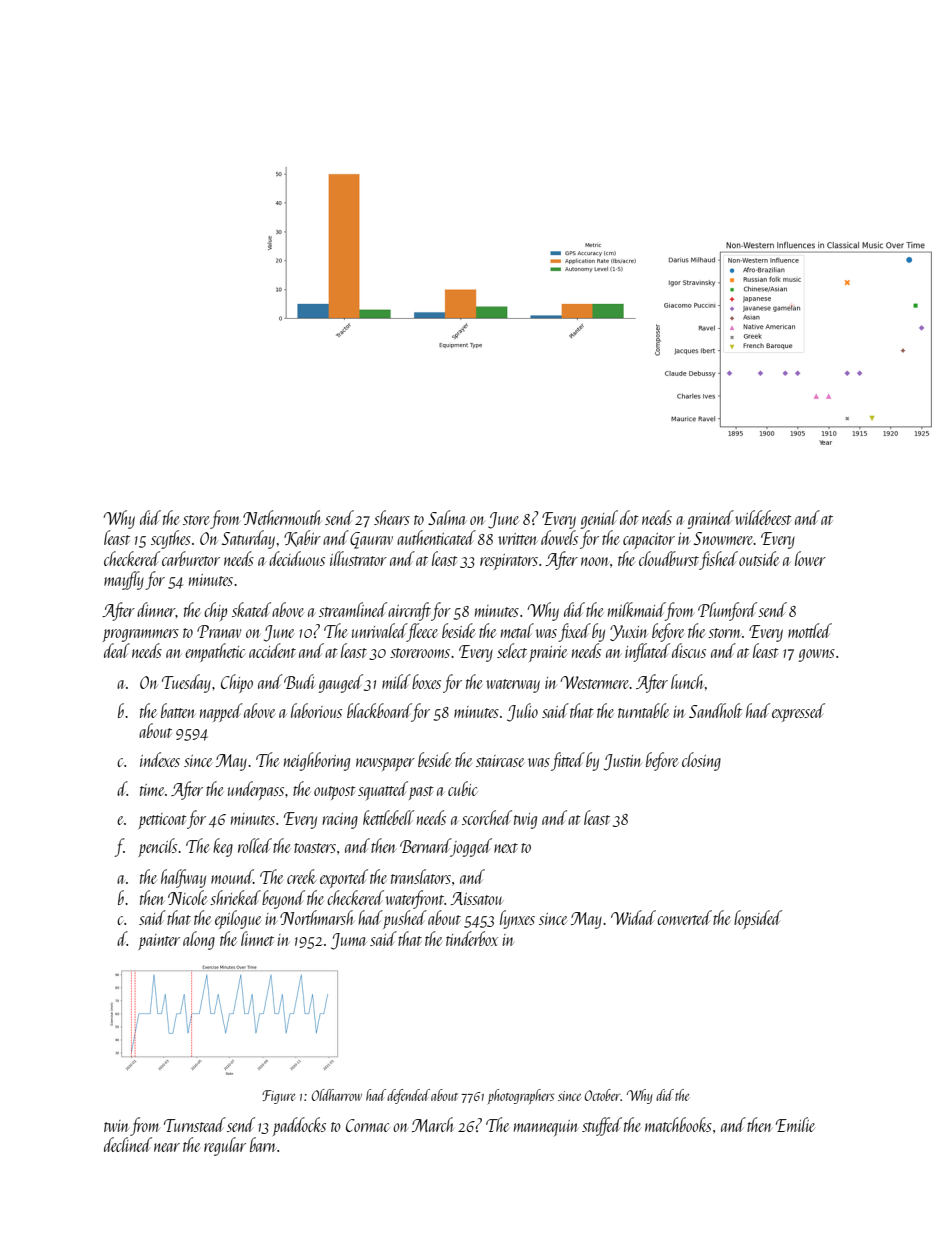 The image size is (952, 1233). What do you see at coordinates (559, 537) in the screenshot?
I see `dowels` at bounding box center [559, 537].
